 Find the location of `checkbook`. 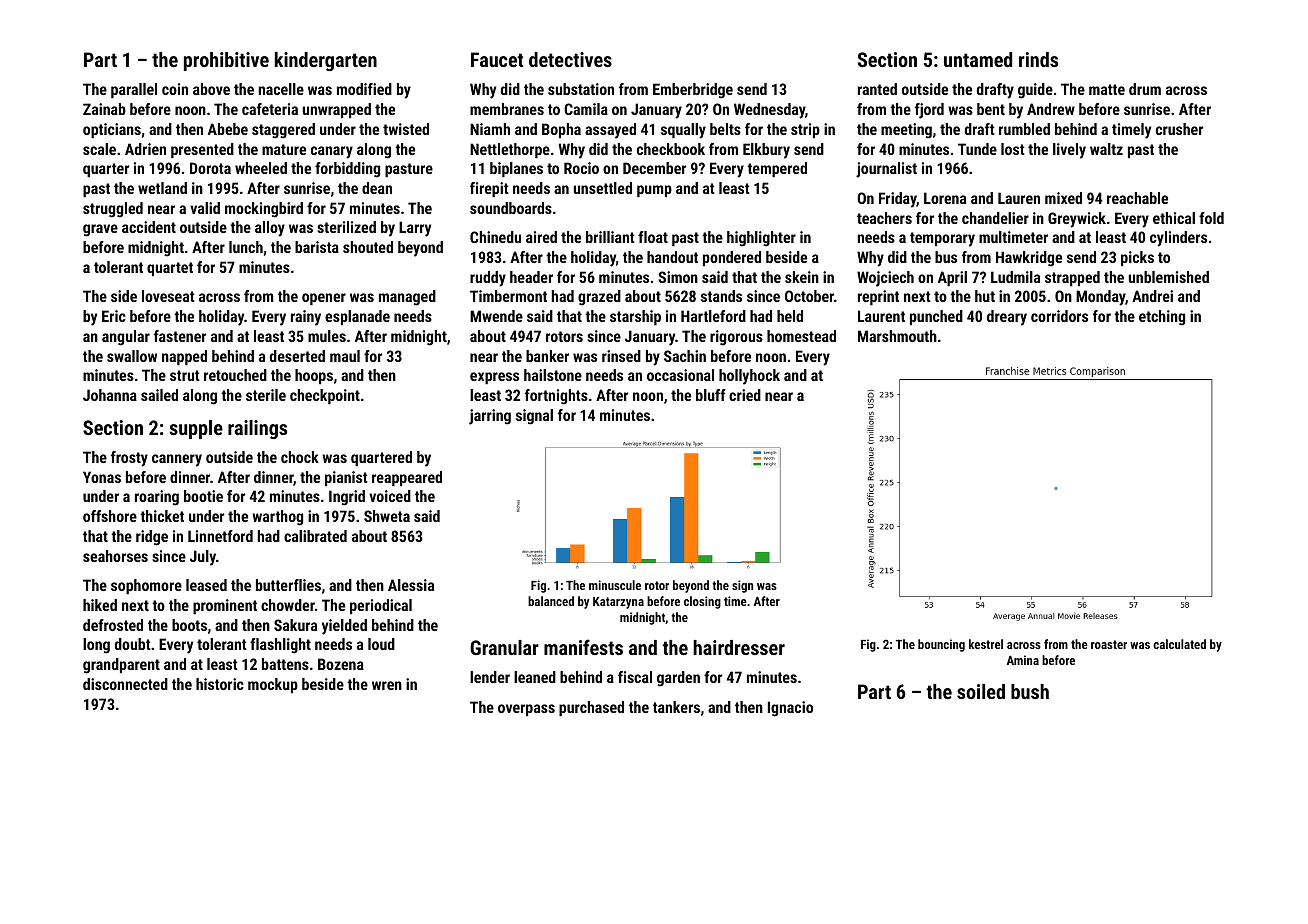

checkbook is located at coordinates (671, 149).
